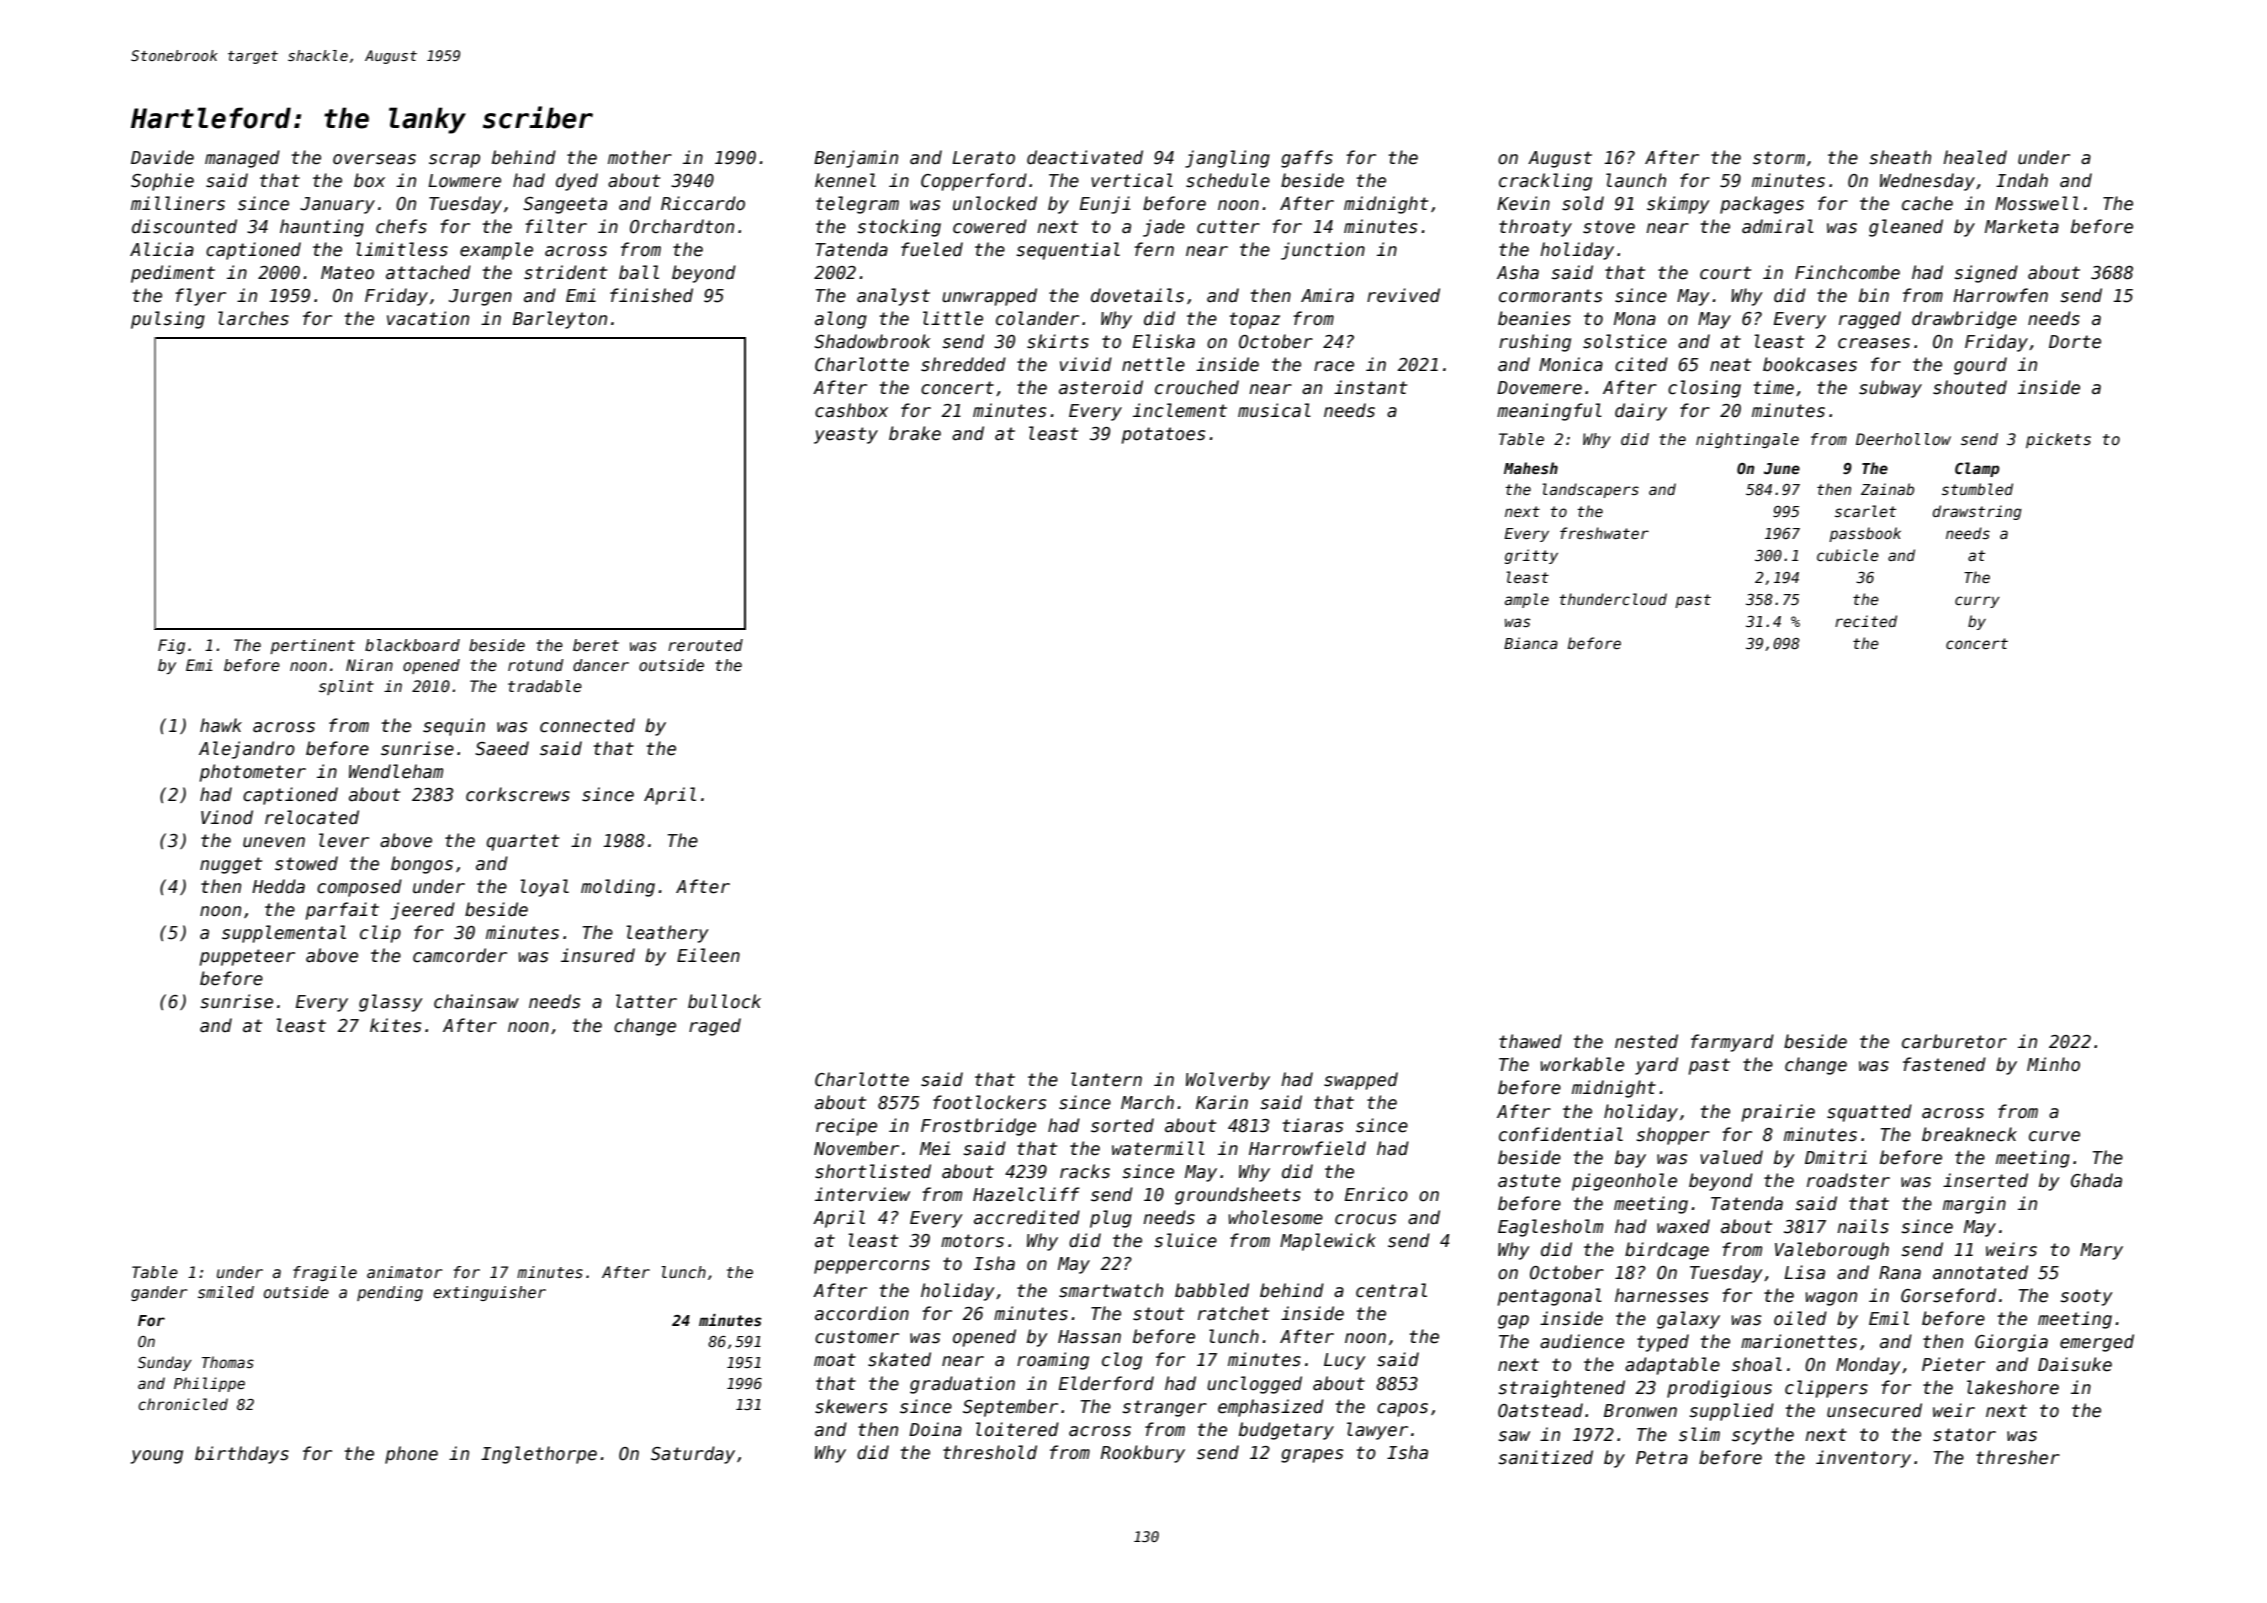  What do you see at coordinates (1646, 1041) in the screenshot?
I see `nested` at bounding box center [1646, 1041].
